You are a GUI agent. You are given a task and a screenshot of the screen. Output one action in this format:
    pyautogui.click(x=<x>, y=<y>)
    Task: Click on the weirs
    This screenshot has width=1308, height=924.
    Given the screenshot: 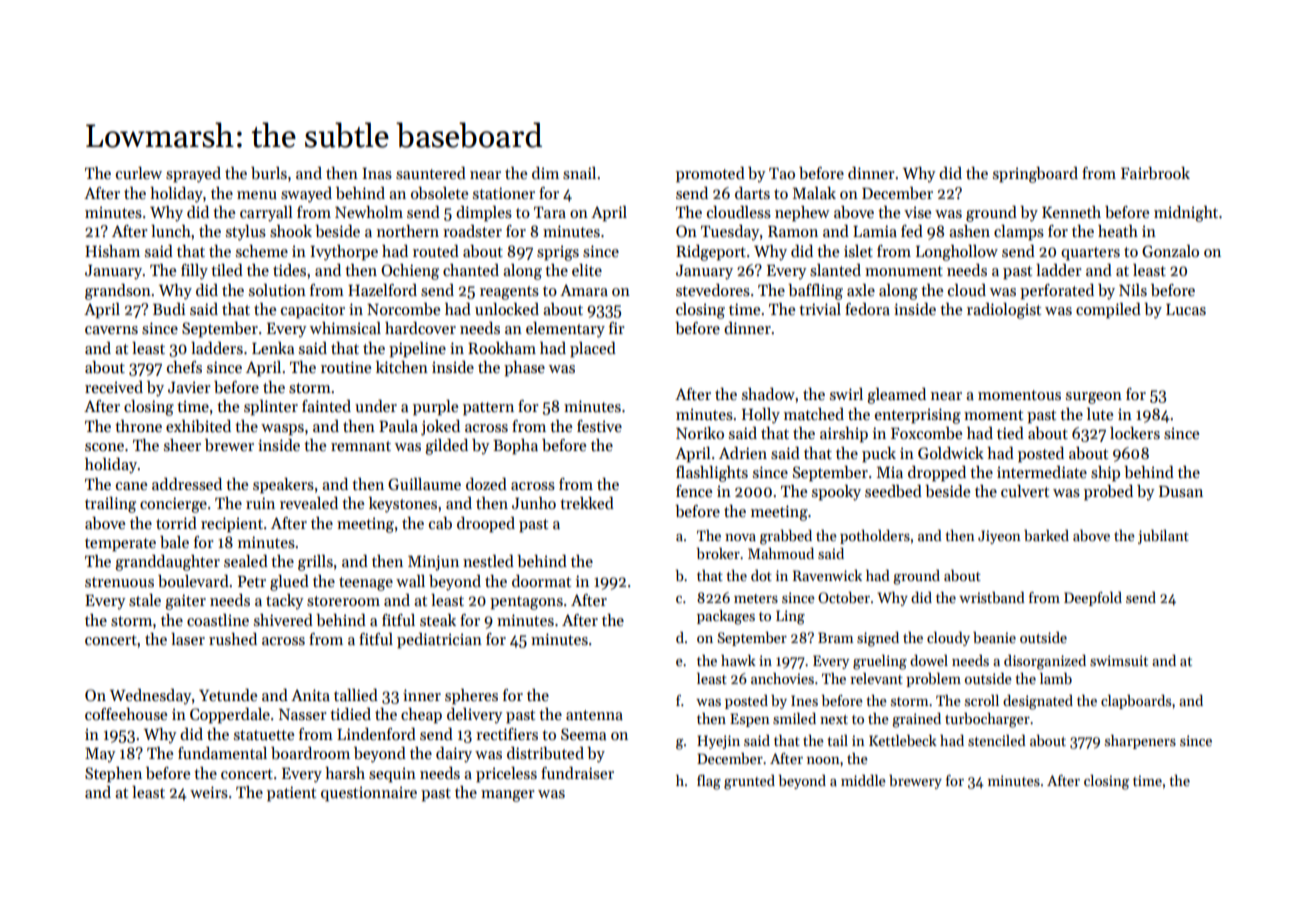 What is the action you would take?
    pyautogui.click(x=209, y=792)
